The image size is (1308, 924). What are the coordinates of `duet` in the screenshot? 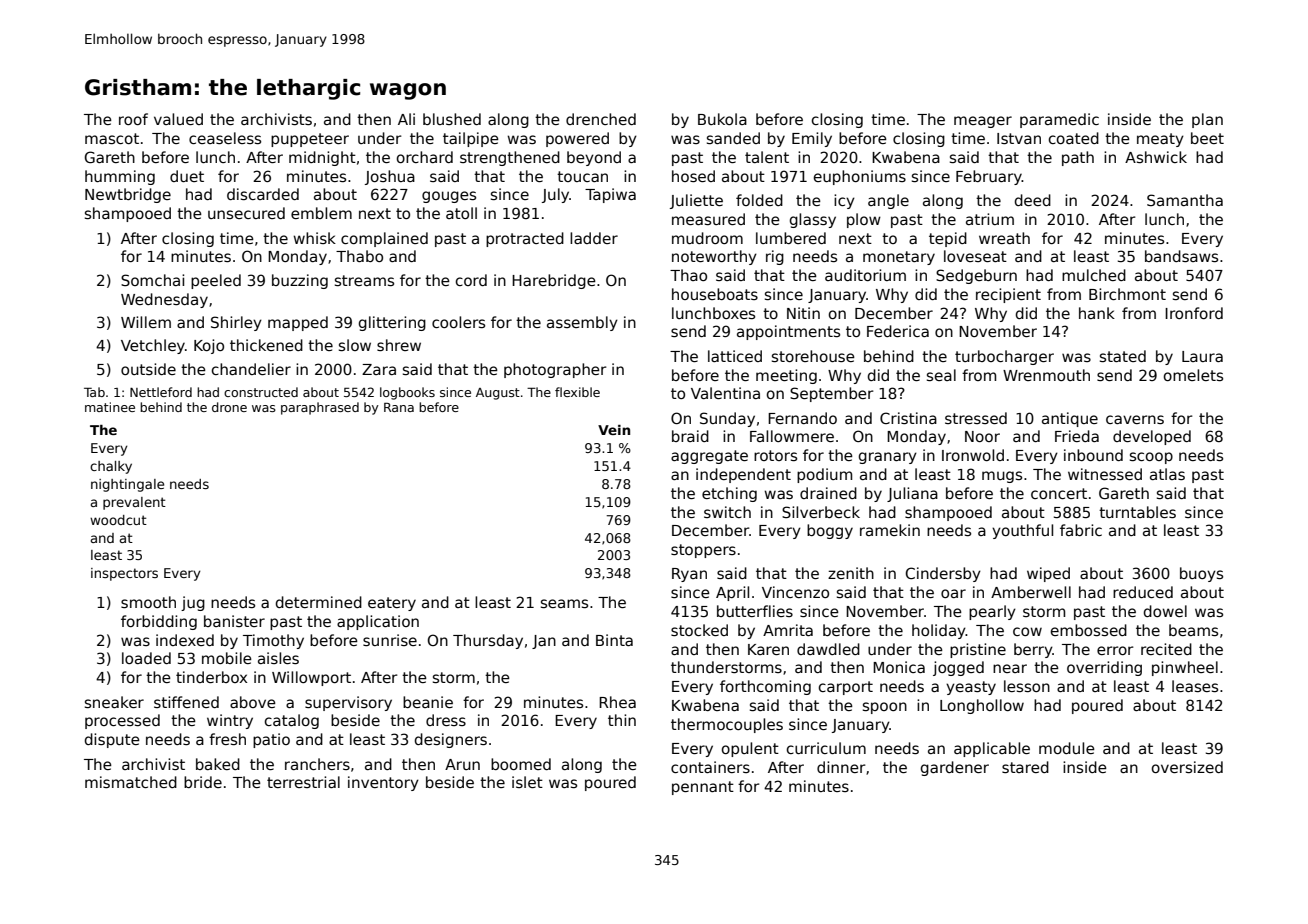 It's located at (187, 176).
